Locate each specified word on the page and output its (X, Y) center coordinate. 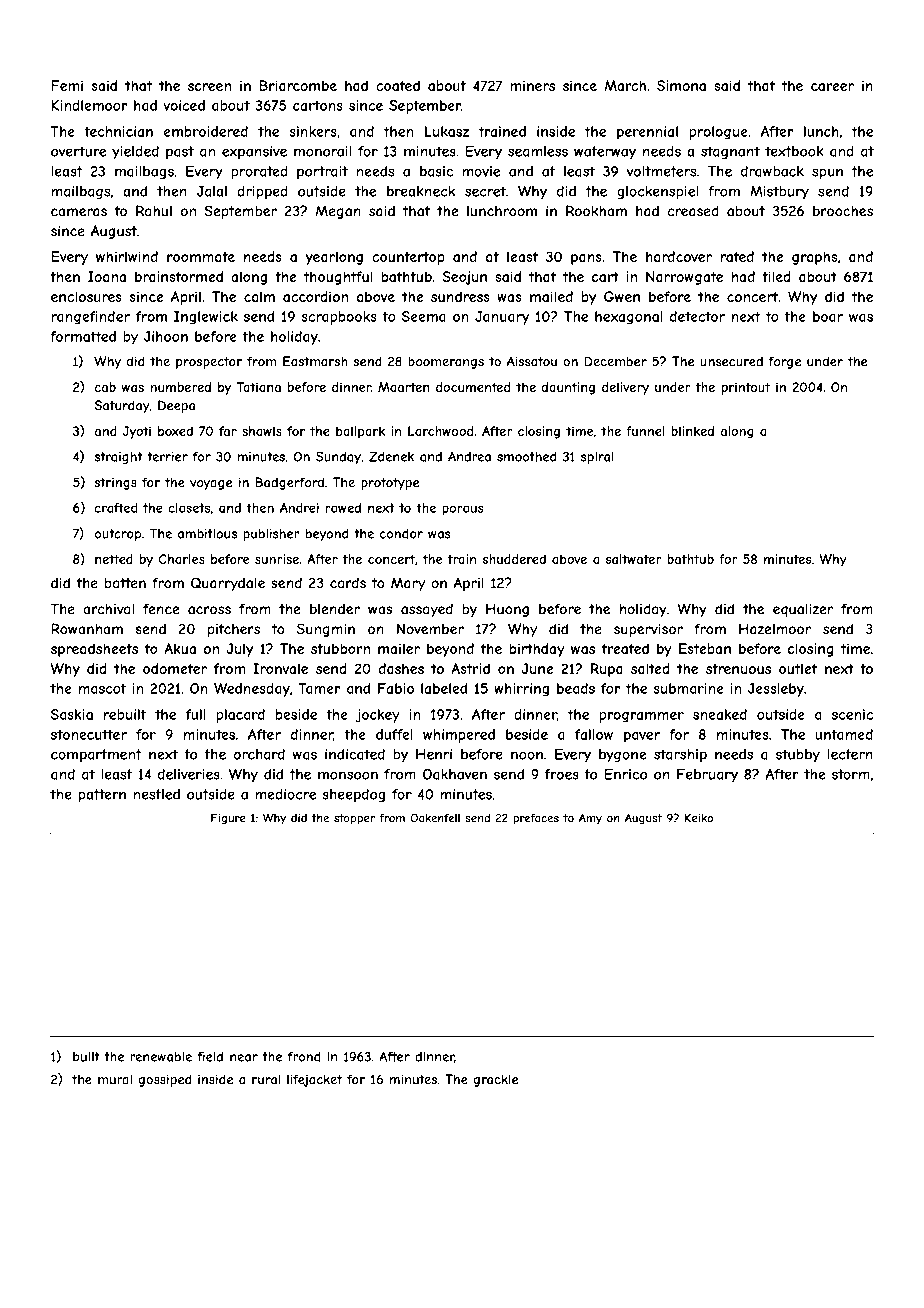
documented (473, 387)
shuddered (514, 559)
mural (115, 1079)
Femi (67, 85)
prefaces (536, 819)
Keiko (699, 818)
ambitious (207, 534)
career (832, 87)
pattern (102, 795)
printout (746, 388)
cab (105, 387)
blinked (692, 431)
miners (532, 85)
